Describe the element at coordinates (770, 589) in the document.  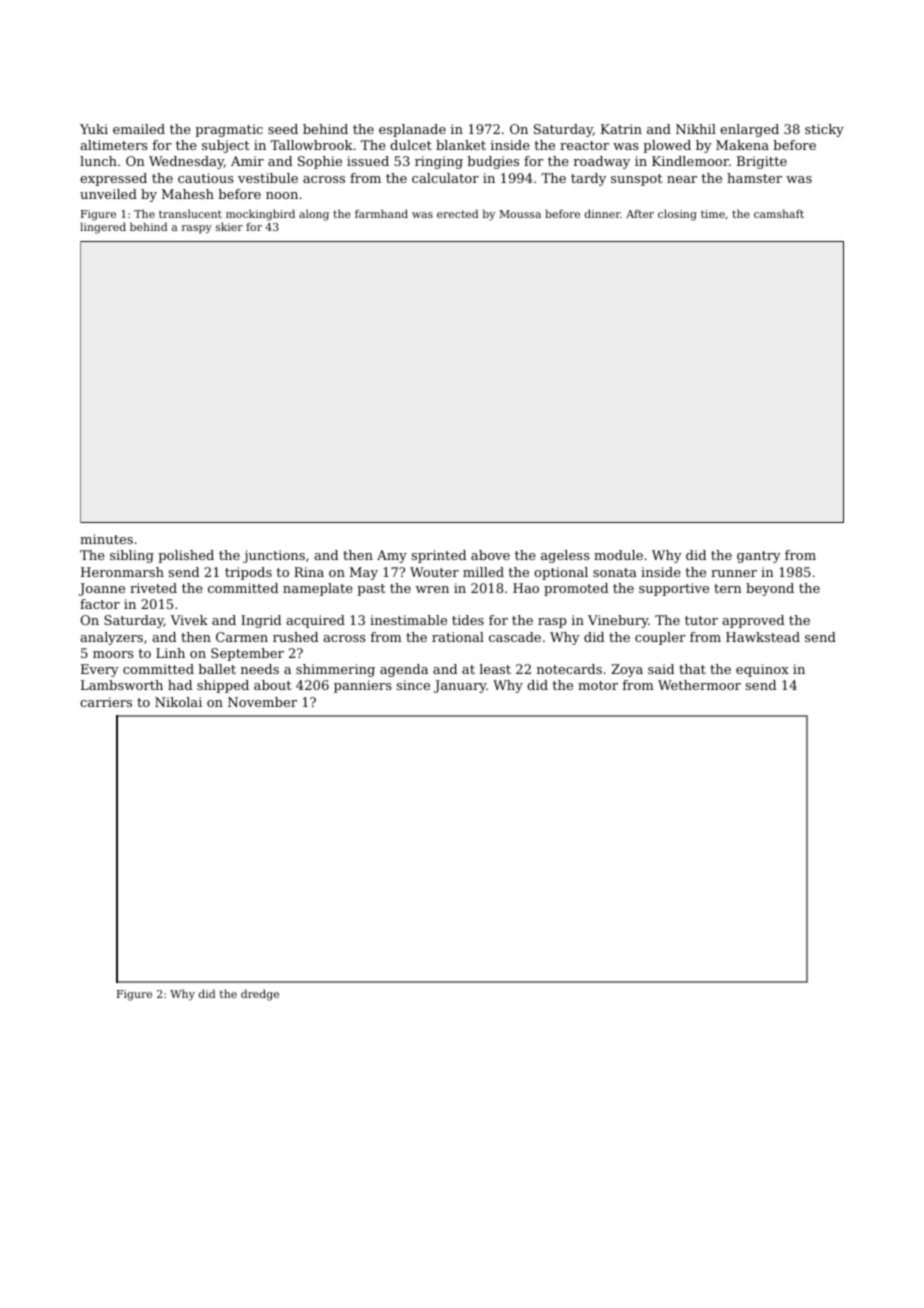
I see `beyond` at that location.
